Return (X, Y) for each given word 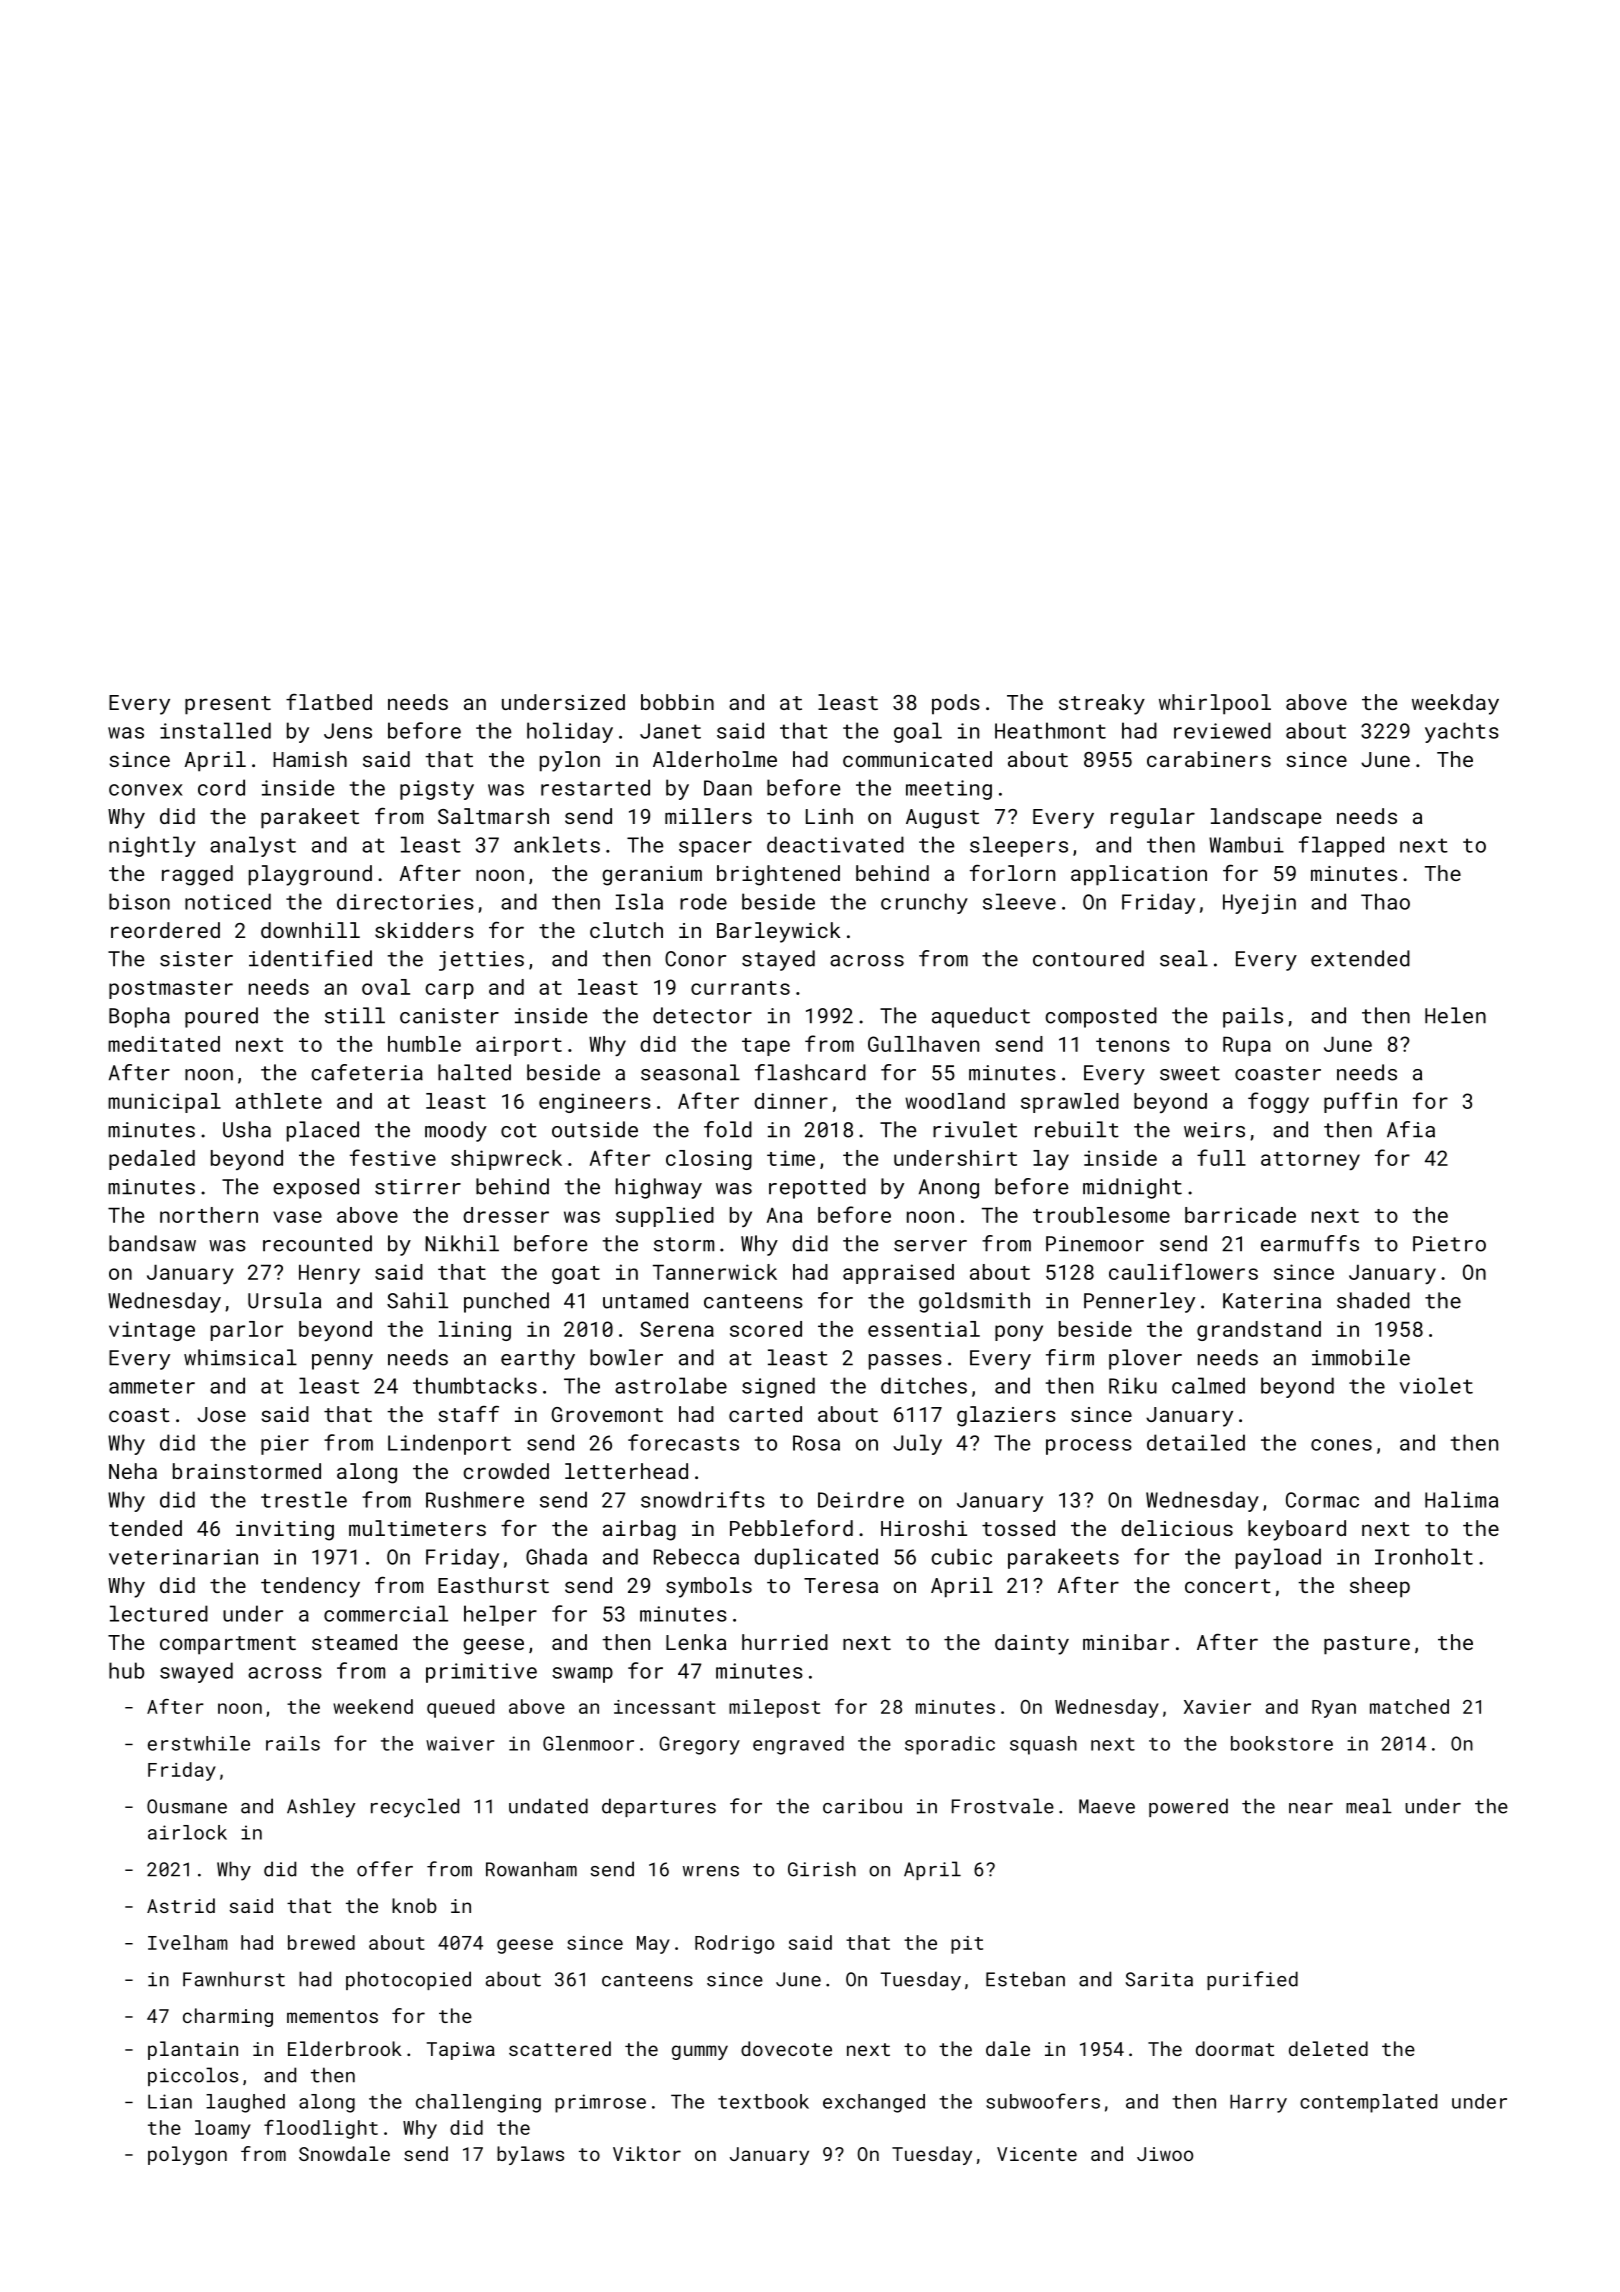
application (1139, 875)
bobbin (677, 702)
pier (285, 1445)
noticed (228, 901)
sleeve (1019, 901)
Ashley (321, 1808)
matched (1409, 1706)
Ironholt (1424, 1556)
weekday (1455, 704)
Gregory (699, 1745)
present (228, 705)
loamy (223, 2129)
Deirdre (861, 1499)
